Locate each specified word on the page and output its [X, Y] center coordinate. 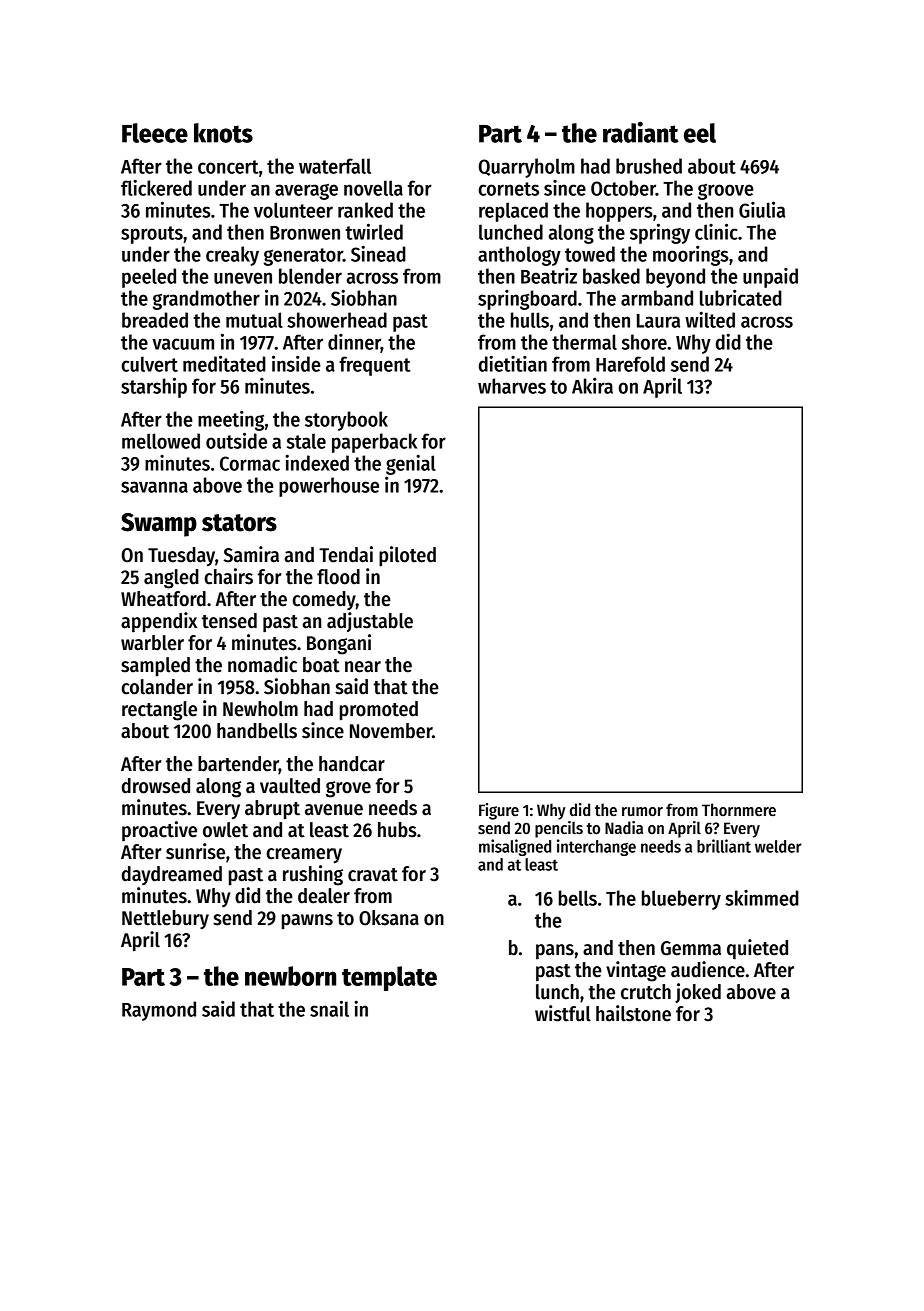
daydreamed [172, 875]
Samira [251, 554]
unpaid [770, 278]
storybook [346, 421]
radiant [641, 132]
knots [223, 133]
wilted [710, 319]
